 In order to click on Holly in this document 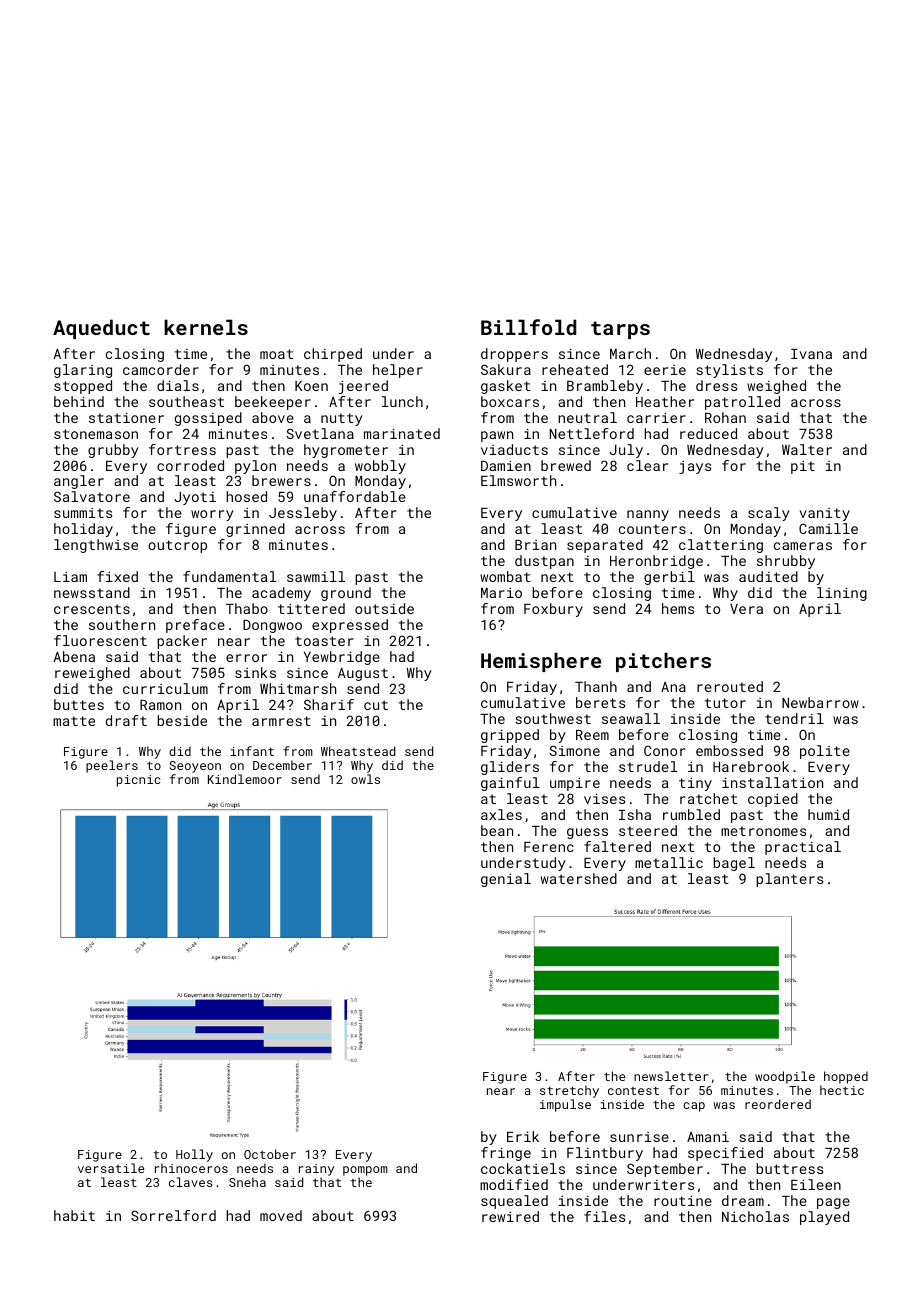, I will do `click(194, 1155)`.
